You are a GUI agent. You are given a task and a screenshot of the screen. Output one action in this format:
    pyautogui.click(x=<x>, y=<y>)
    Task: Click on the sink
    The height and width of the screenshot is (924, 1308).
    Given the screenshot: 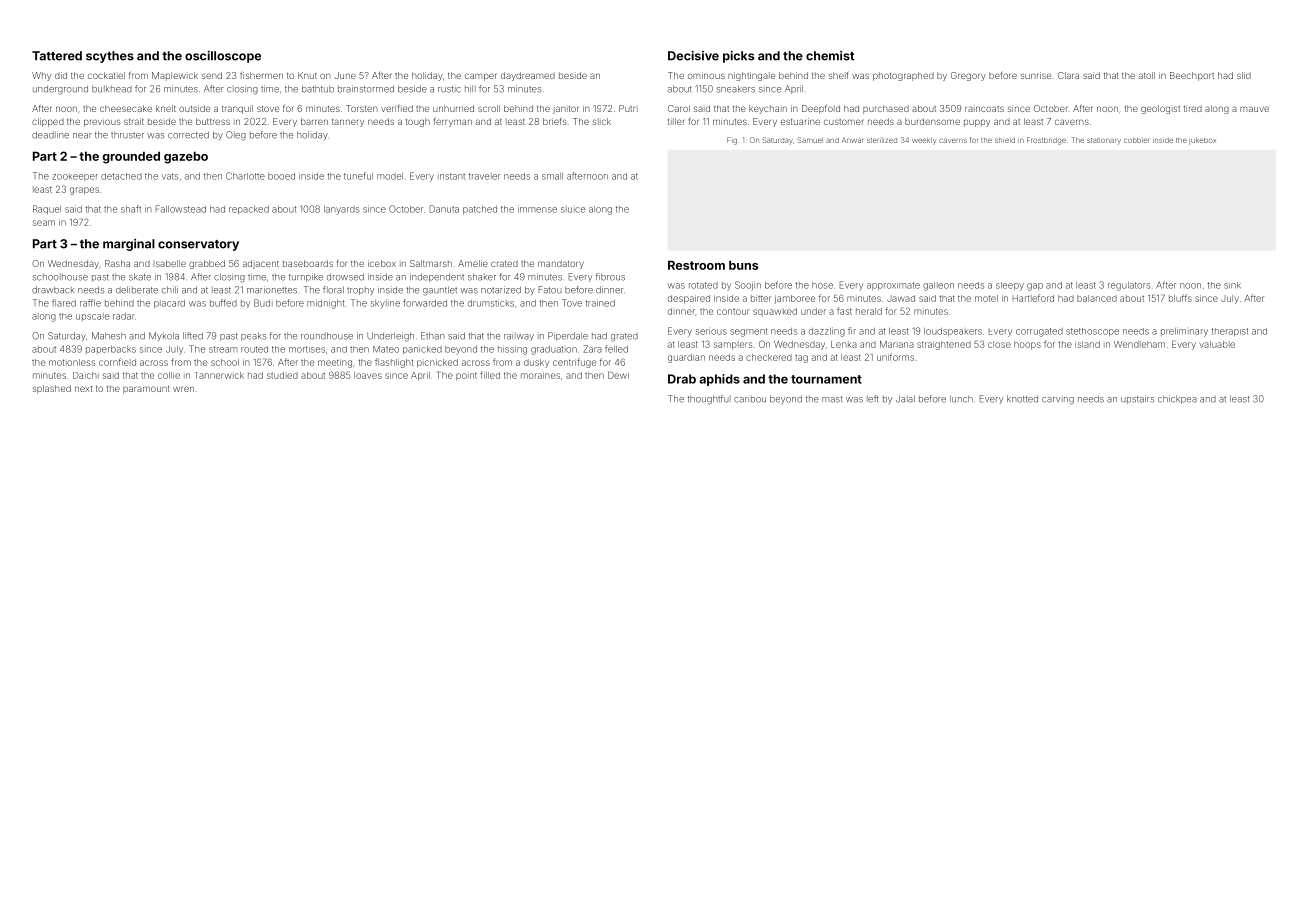 What is the action you would take?
    pyautogui.click(x=1232, y=285)
